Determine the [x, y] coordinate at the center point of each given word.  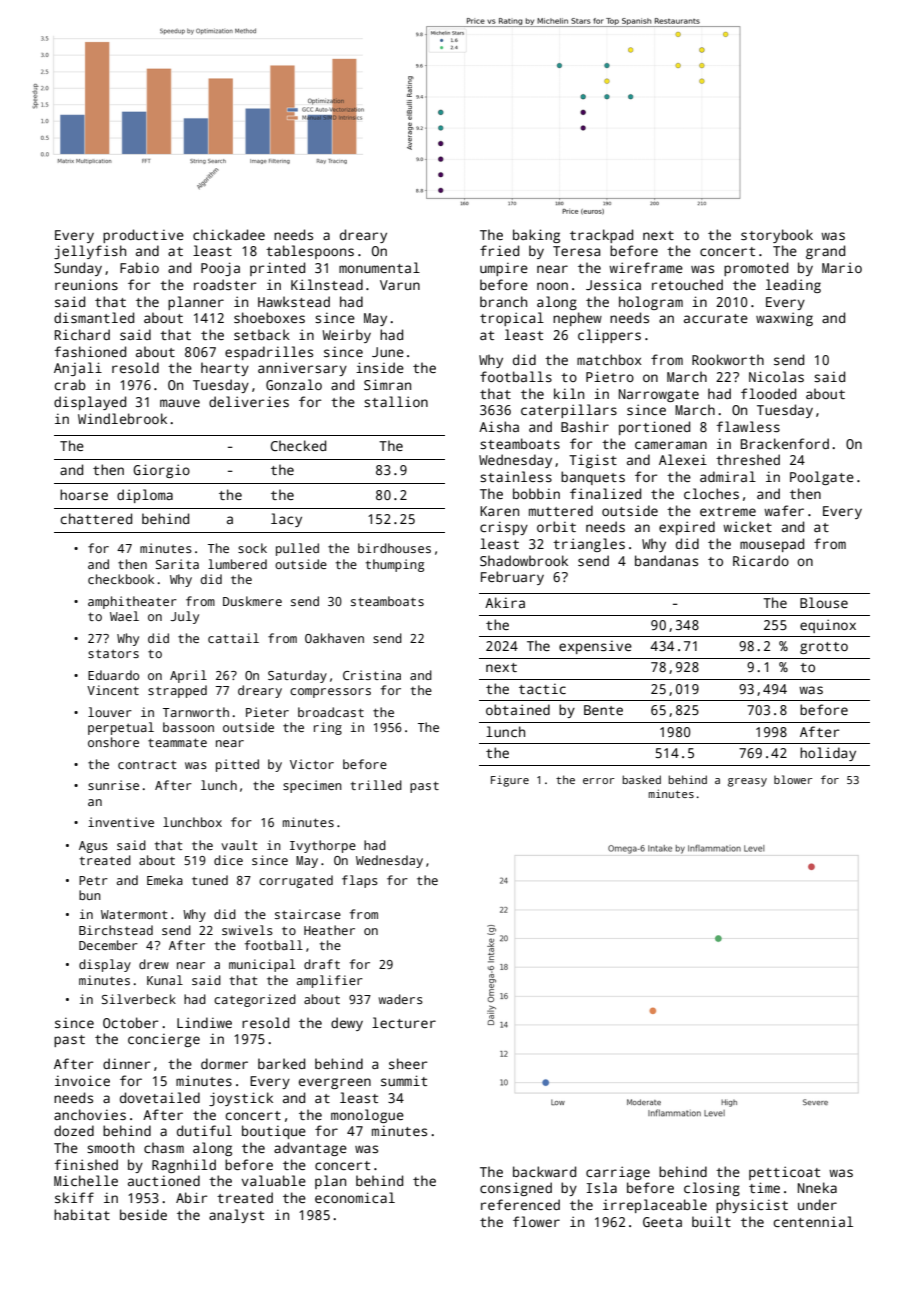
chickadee [229, 234]
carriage [618, 1173]
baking [536, 236]
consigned [516, 1189]
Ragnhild [184, 1166]
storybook [777, 236]
